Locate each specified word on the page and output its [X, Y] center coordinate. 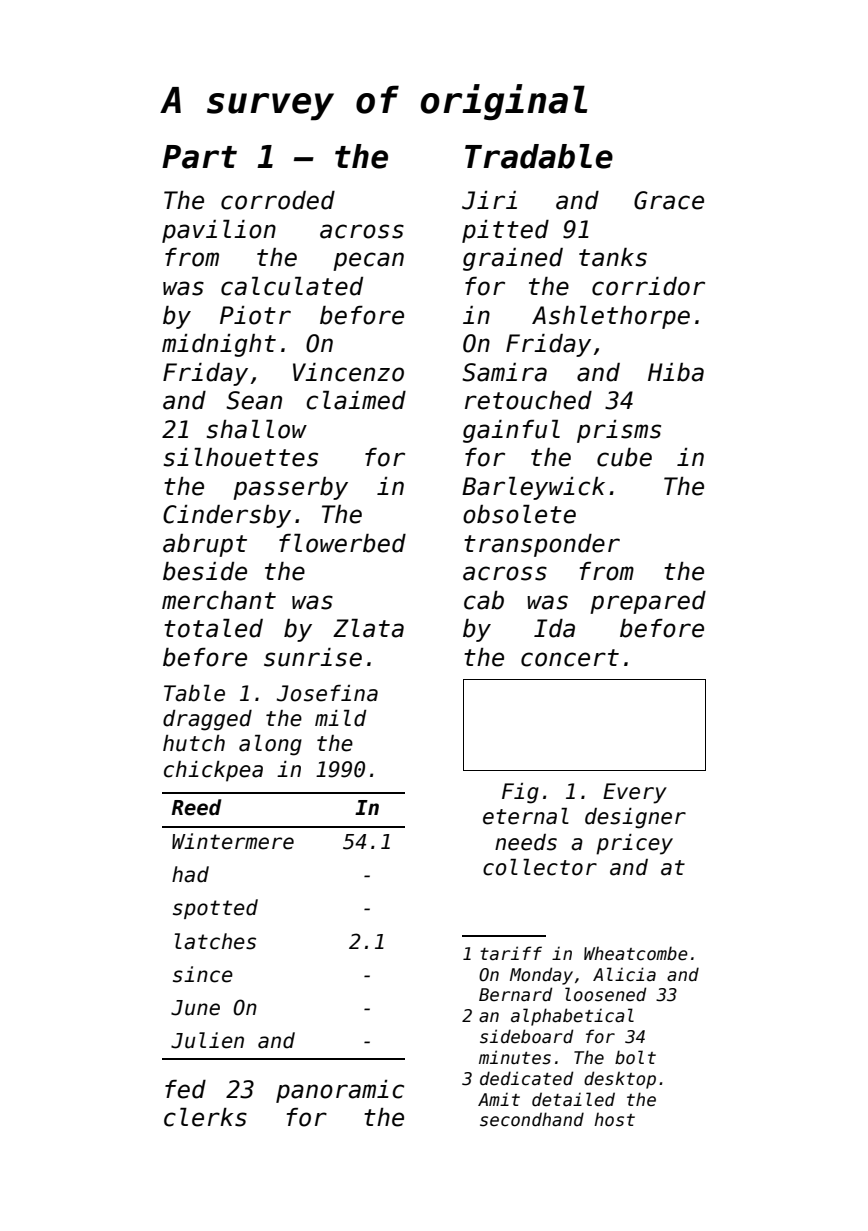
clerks [205, 1117]
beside [205, 571]
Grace [669, 200]
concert [570, 658]
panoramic [340, 1091]
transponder [542, 545]
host [614, 1120]
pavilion [219, 231]
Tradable [539, 156]
